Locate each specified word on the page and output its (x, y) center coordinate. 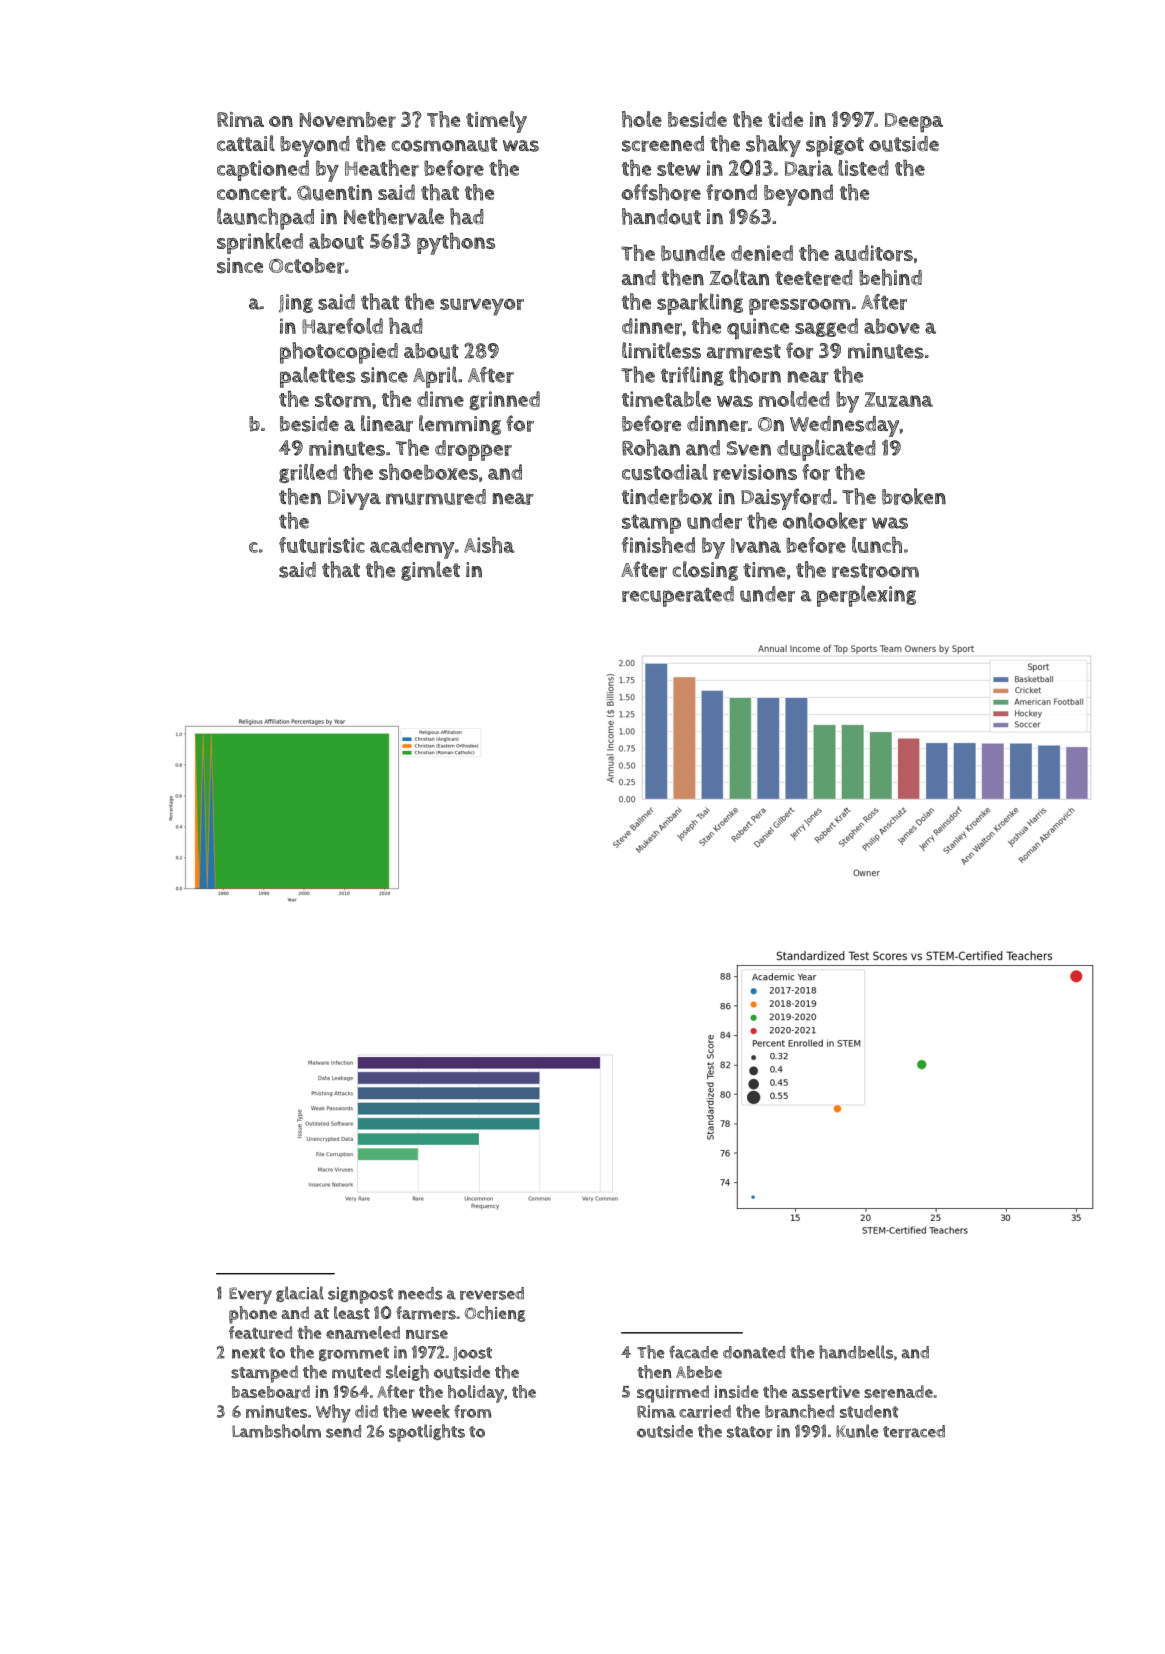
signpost (360, 1295)
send (343, 1431)
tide (785, 119)
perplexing (866, 596)
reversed (492, 1293)
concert (252, 193)
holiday (476, 1394)
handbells (856, 1352)
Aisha (489, 545)
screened (663, 144)
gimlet (430, 571)
